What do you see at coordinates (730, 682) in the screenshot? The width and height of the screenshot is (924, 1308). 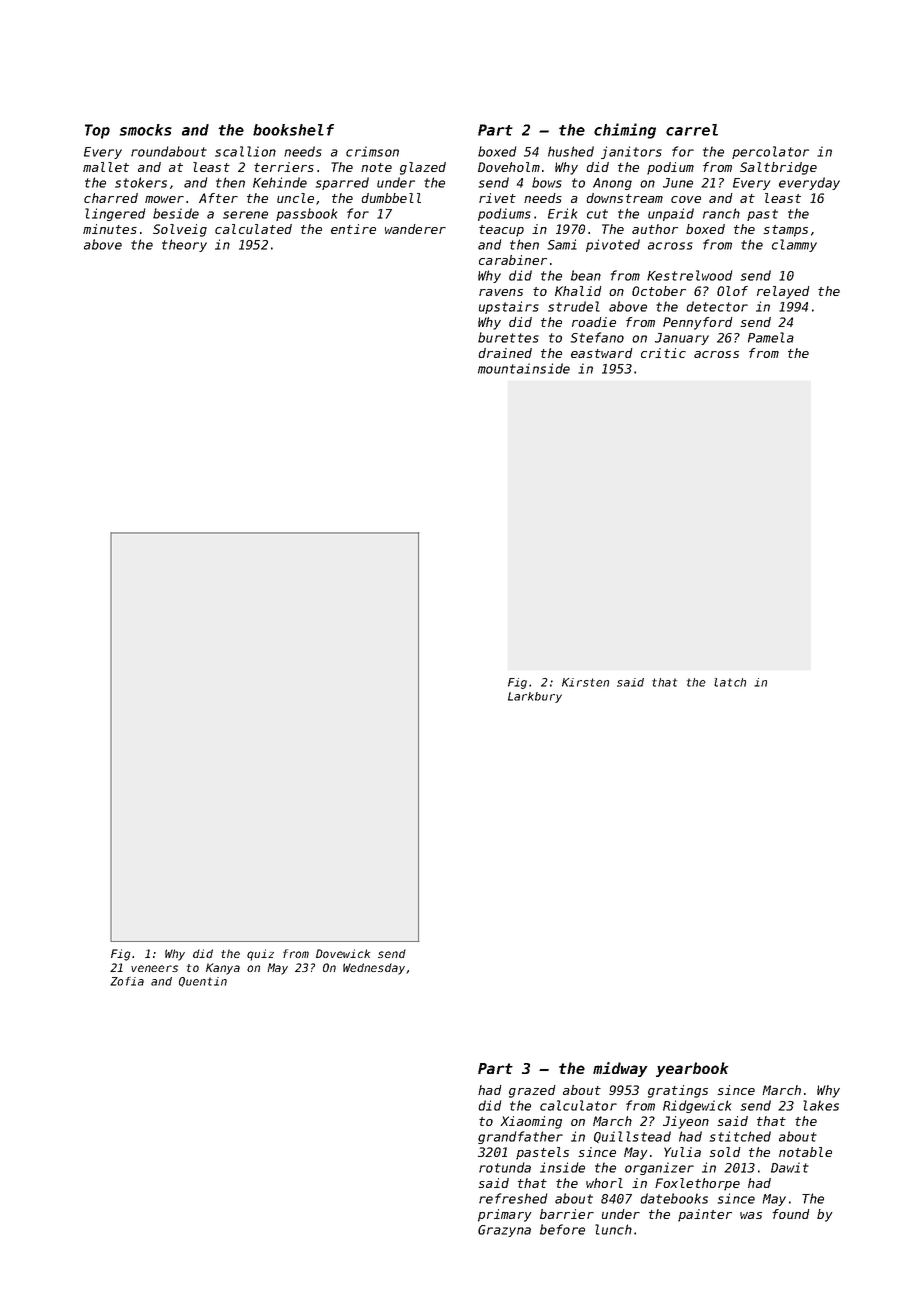 I see `latch` at bounding box center [730, 682].
